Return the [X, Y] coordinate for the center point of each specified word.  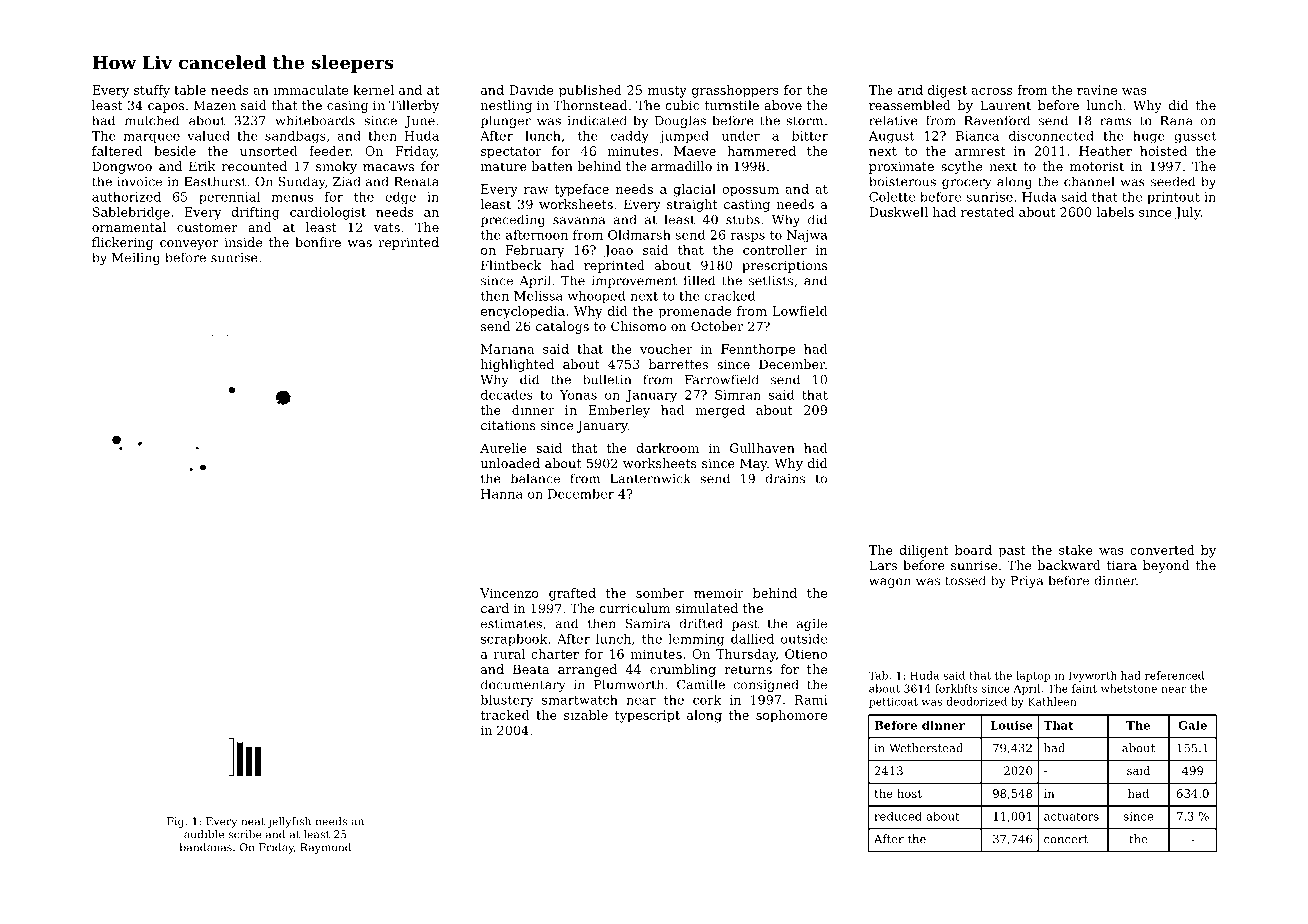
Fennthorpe [758, 350]
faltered [117, 151]
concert [1066, 839]
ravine [1097, 90]
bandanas [206, 847]
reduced [898, 816]
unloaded [510, 463]
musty [667, 92]
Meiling [136, 258]
